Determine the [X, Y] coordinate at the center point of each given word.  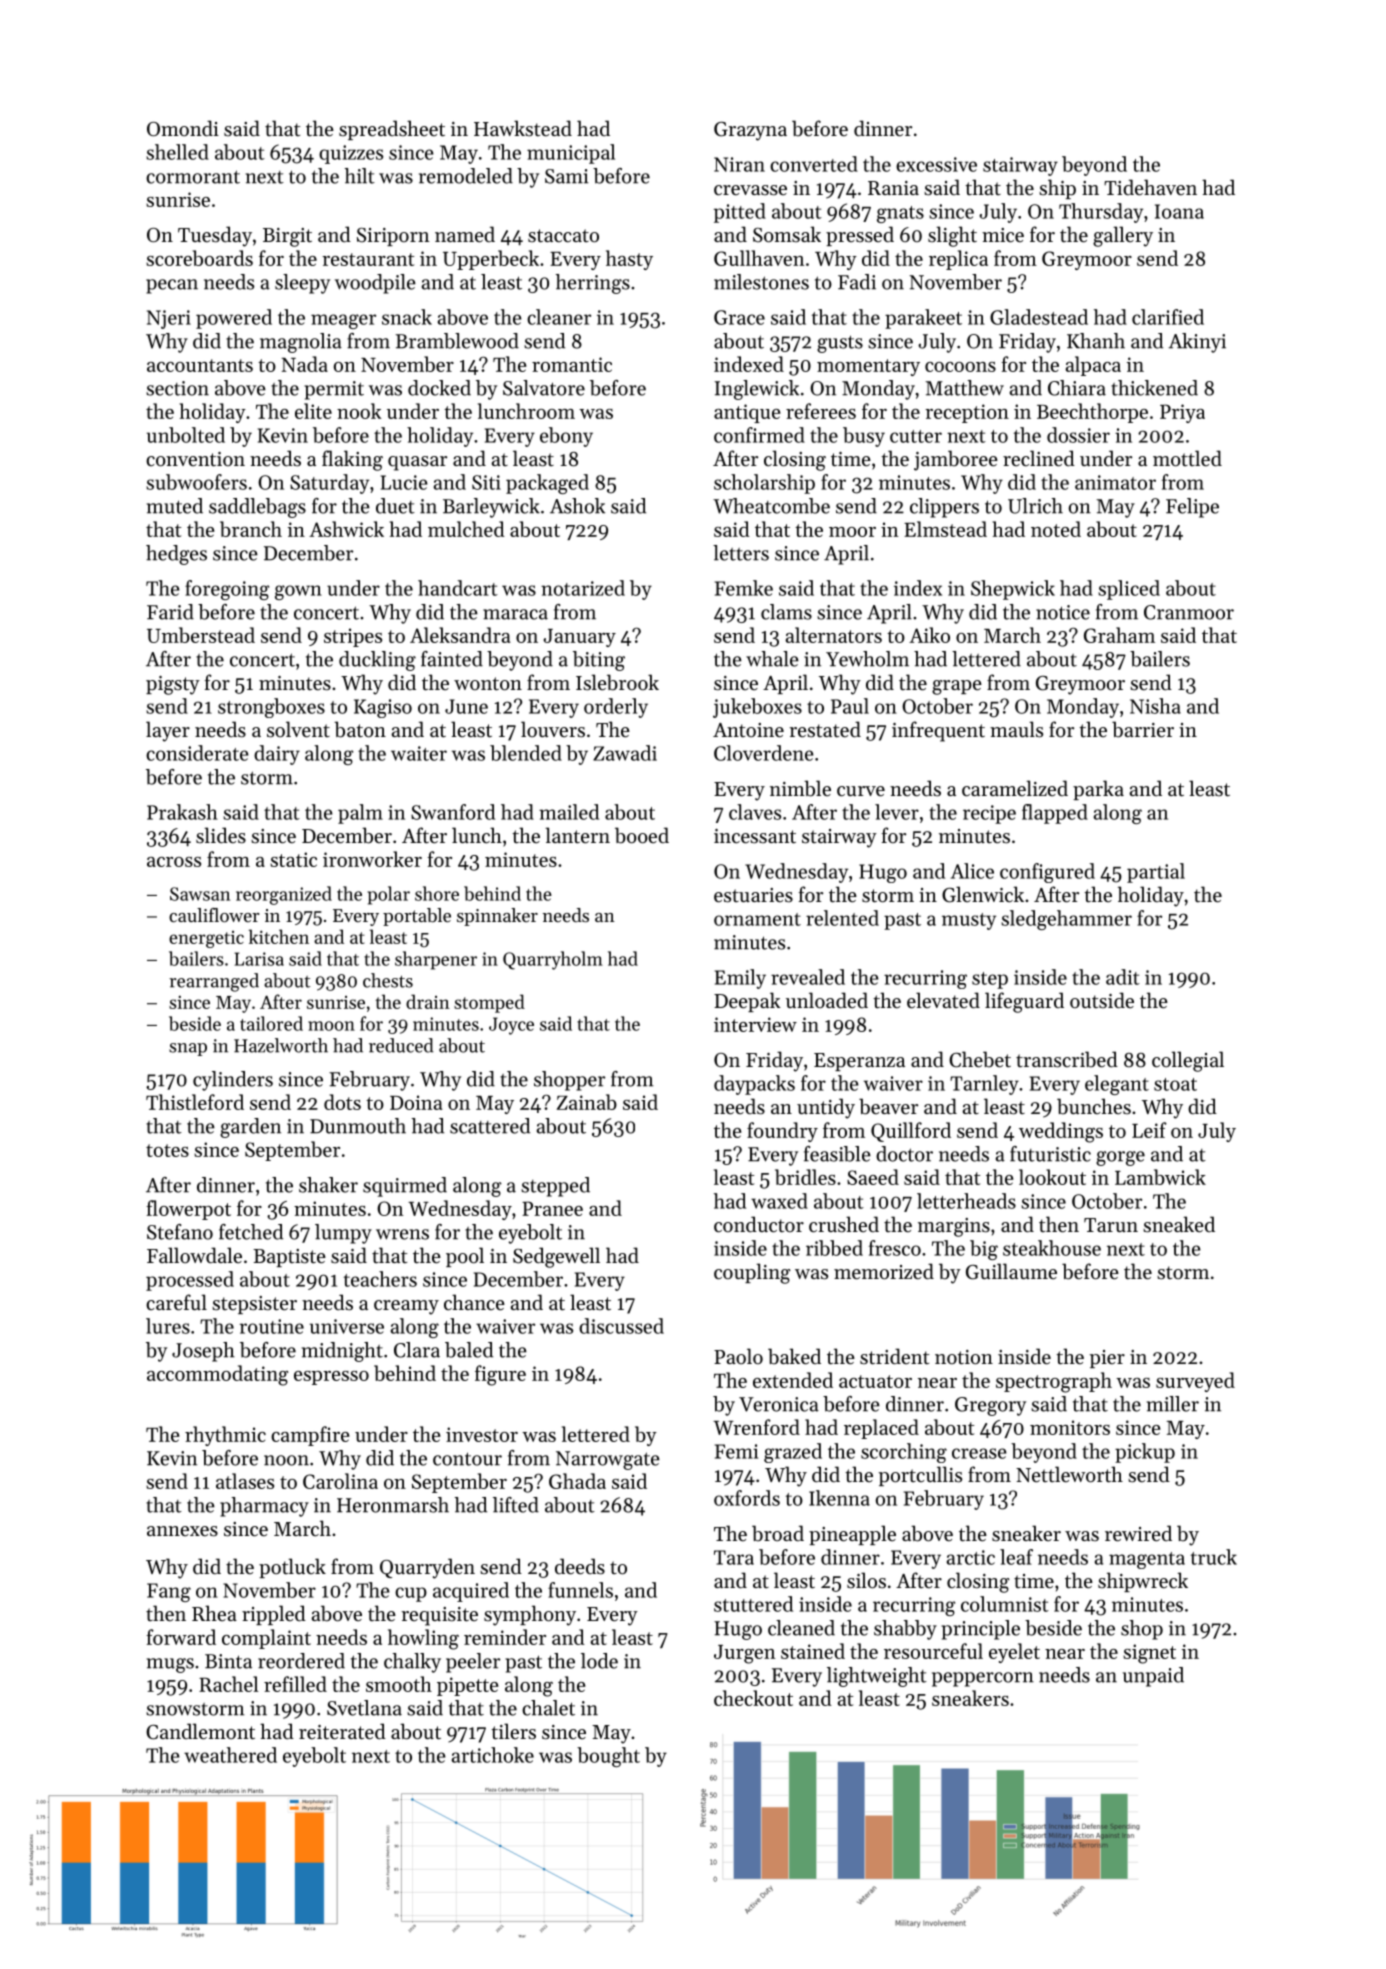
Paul [850, 706]
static [293, 859]
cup [411, 1594]
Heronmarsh [393, 1505]
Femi [736, 1451]
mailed [569, 812]
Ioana [1179, 211]
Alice [972, 871]
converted [814, 164]
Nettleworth [1069, 1474]
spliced [1129, 590]
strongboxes [271, 708]
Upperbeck [491, 260]
